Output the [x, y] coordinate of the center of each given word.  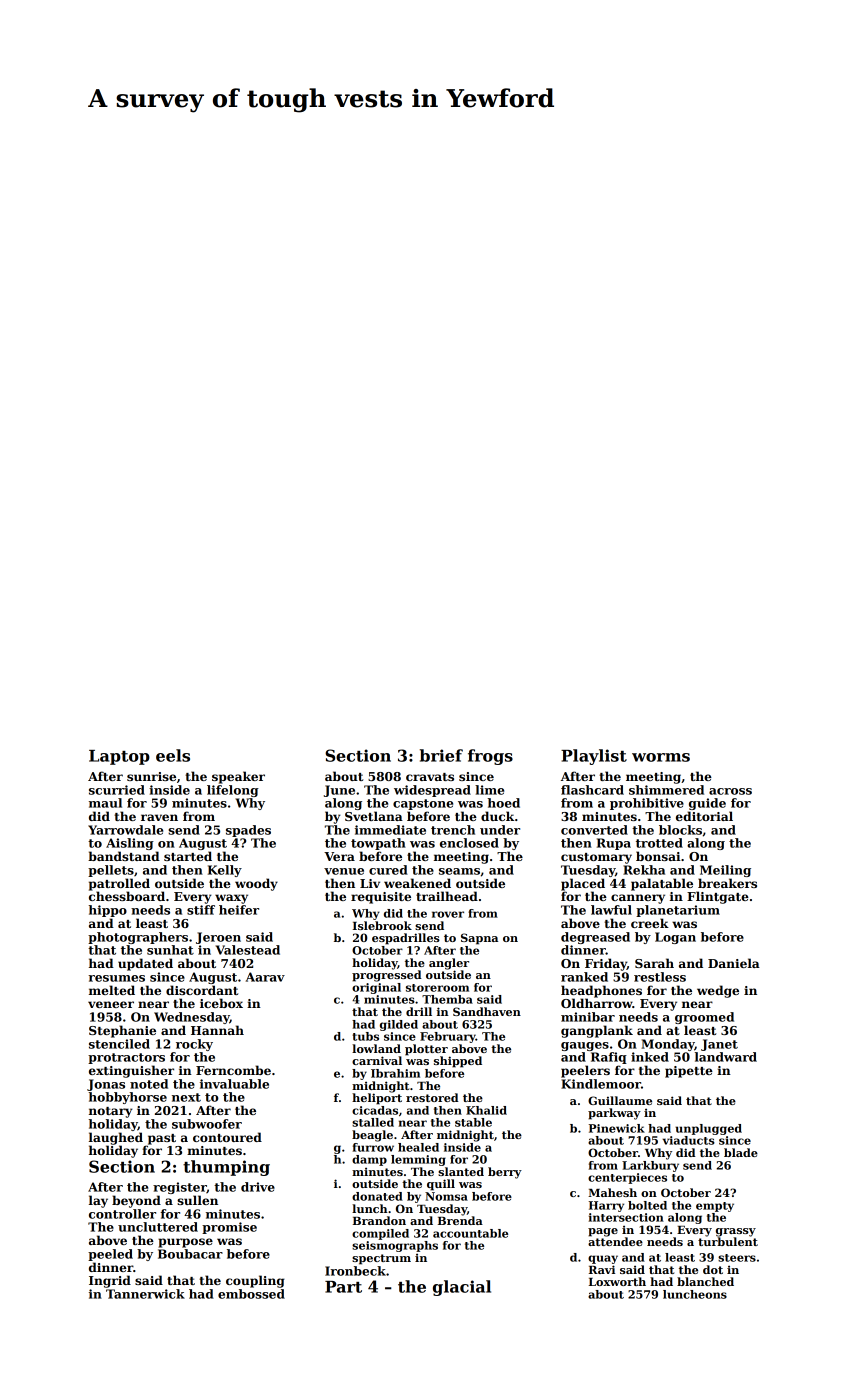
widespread [432, 791]
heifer [239, 910]
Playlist [594, 757]
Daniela [734, 963]
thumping [226, 1168]
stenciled [119, 1044]
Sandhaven [487, 1011]
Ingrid [110, 1281]
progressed [387, 976]
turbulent [728, 1241]
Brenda [460, 1220]
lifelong [233, 791]
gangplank [597, 1031]
